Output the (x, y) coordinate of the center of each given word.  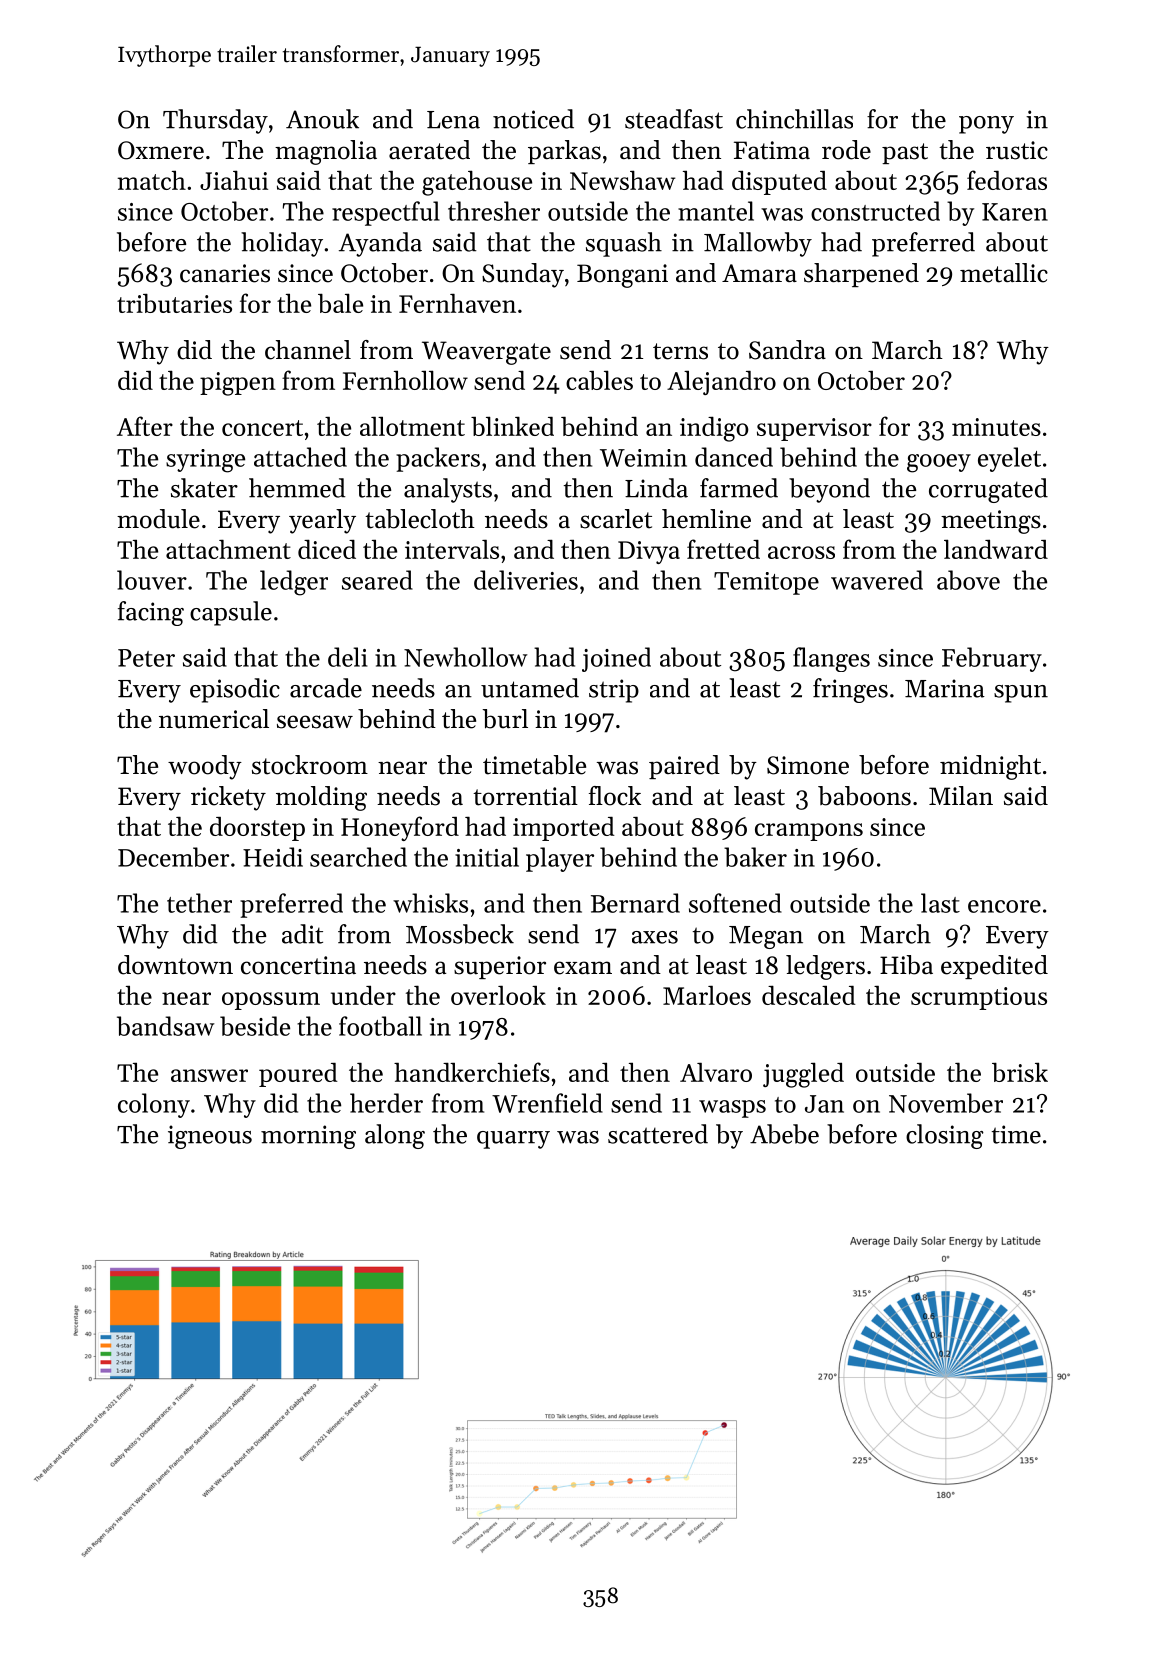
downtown (175, 965)
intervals (452, 549)
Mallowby (758, 244)
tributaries (174, 303)
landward (996, 549)
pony (986, 125)
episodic (235, 690)
